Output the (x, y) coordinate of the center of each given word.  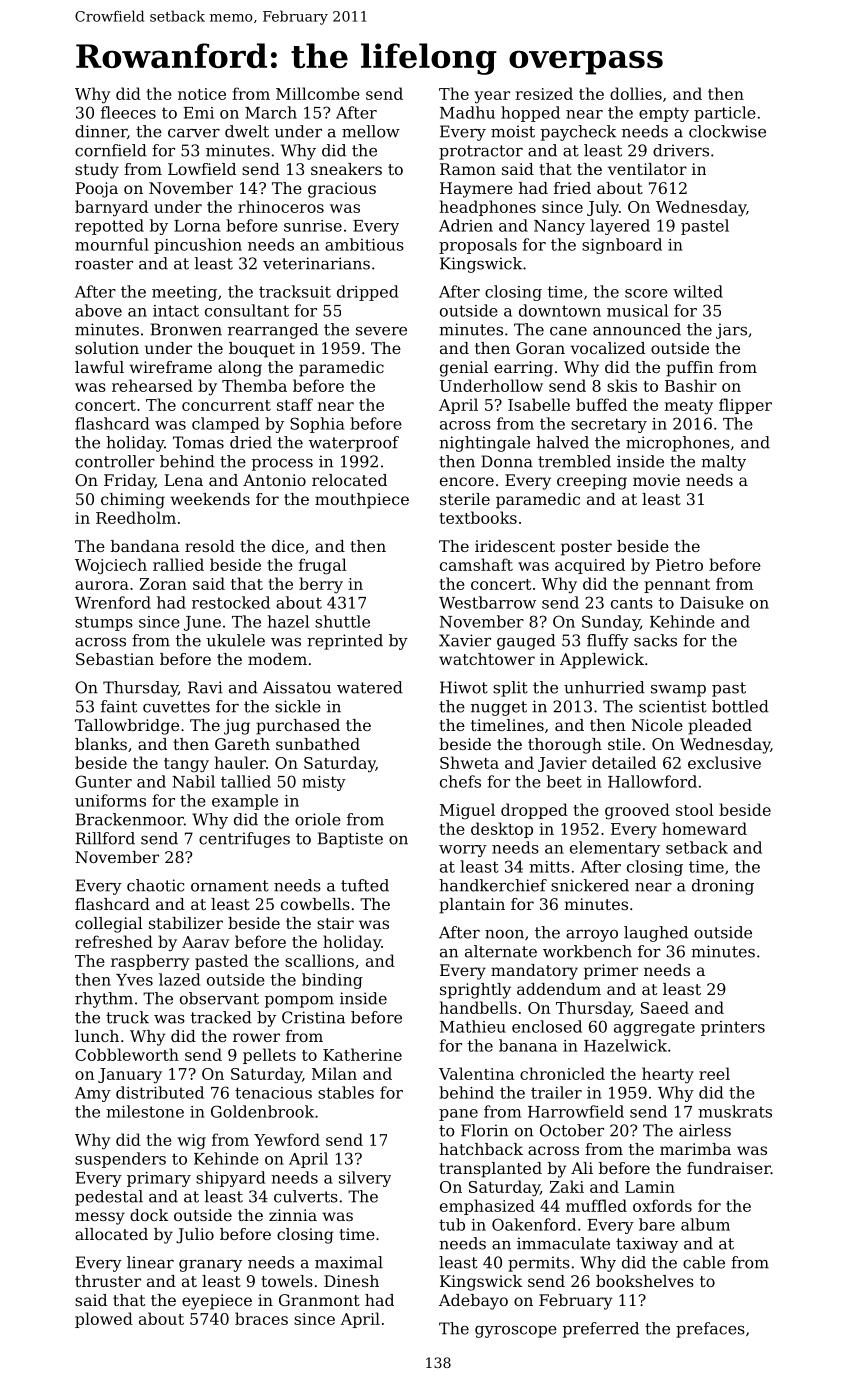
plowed (104, 1320)
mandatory (534, 972)
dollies (636, 93)
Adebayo (473, 1302)
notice (202, 94)
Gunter (103, 781)
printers (733, 1028)
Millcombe (318, 93)
